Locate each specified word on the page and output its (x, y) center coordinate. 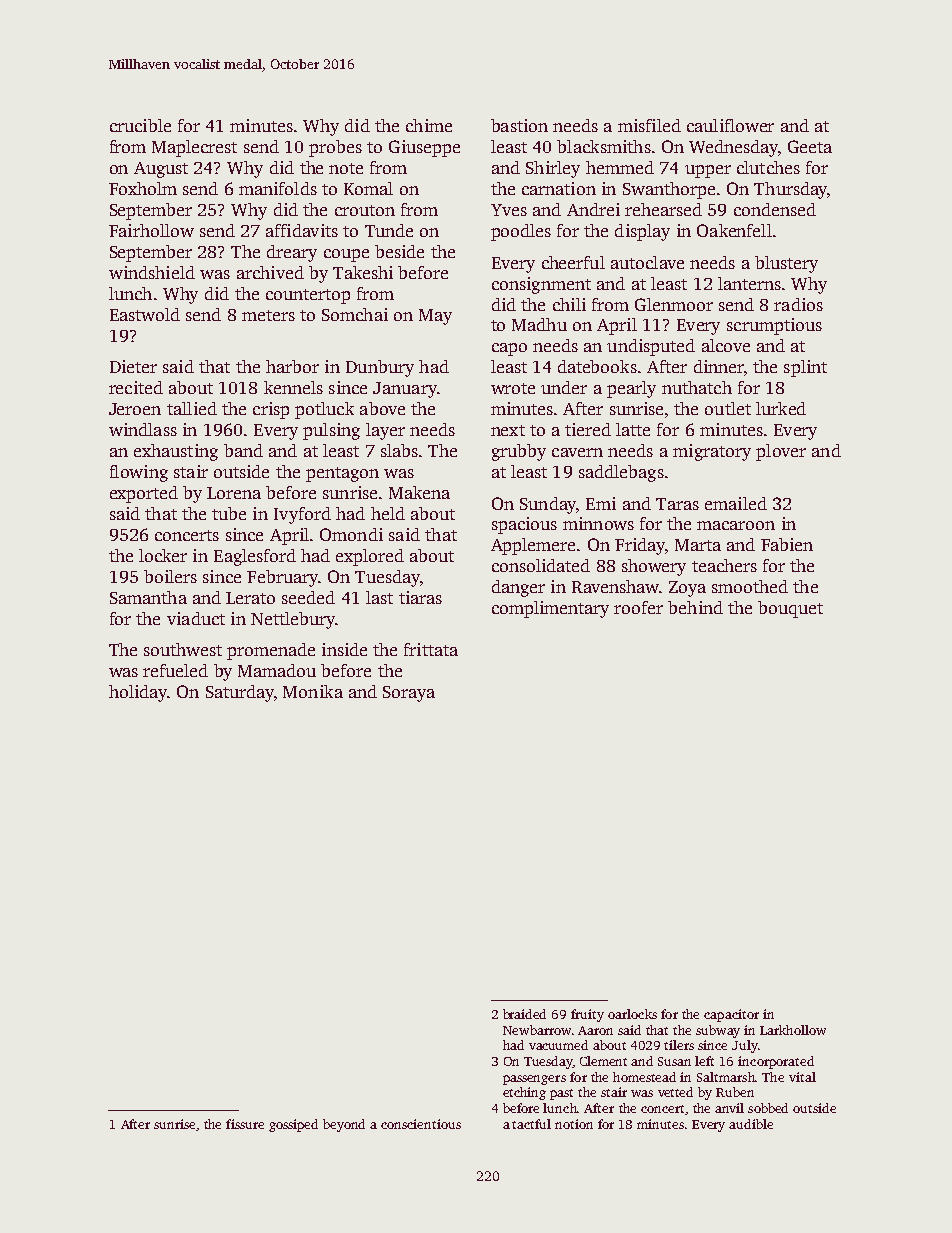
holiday (138, 693)
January (405, 390)
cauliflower (730, 125)
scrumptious (774, 326)
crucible (140, 125)
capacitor (731, 1015)
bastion (519, 125)
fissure (245, 1124)
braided (524, 1014)
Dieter (133, 366)
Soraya (409, 694)
